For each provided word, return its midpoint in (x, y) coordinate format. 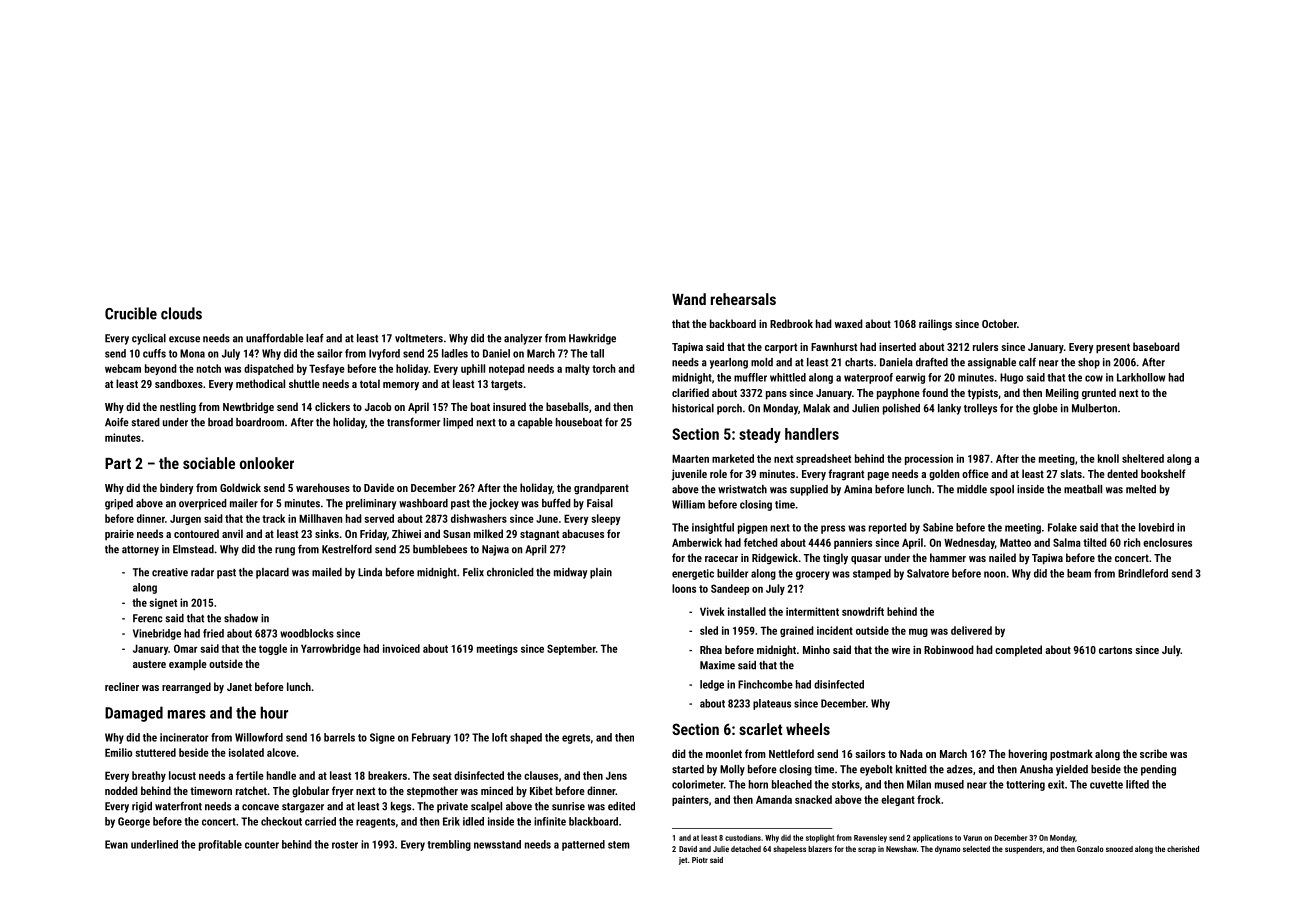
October (999, 323)
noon (995, 574)
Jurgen (185, 520)
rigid (142, 807)
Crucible (131, 313)
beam (1079, 573)
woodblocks (307, 633)
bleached (792, 784)
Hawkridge (592, 339)
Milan (919, 784)
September (571, 649)
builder (733, 573)
